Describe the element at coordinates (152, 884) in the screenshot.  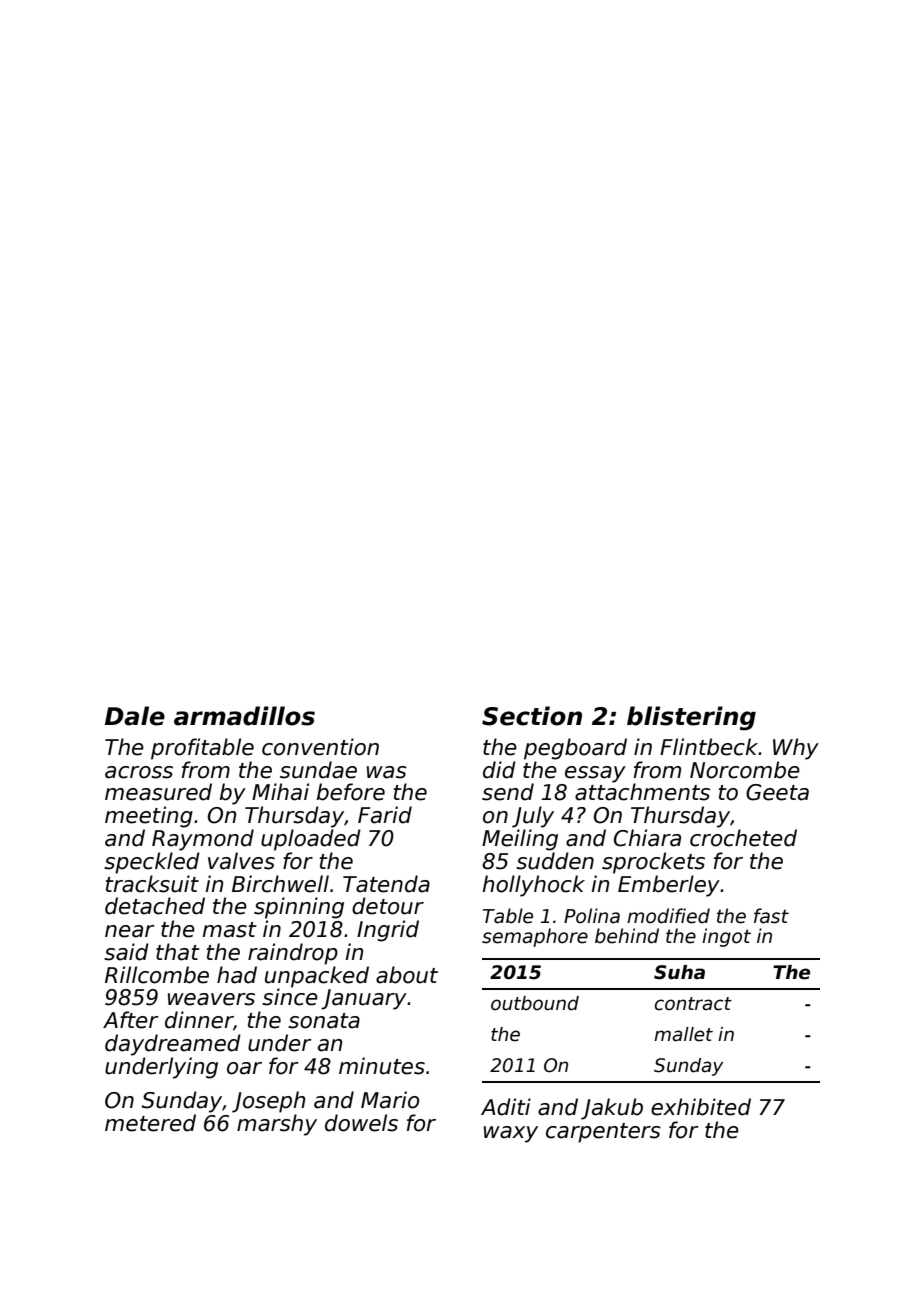
I see `tracksuit` at that location.
